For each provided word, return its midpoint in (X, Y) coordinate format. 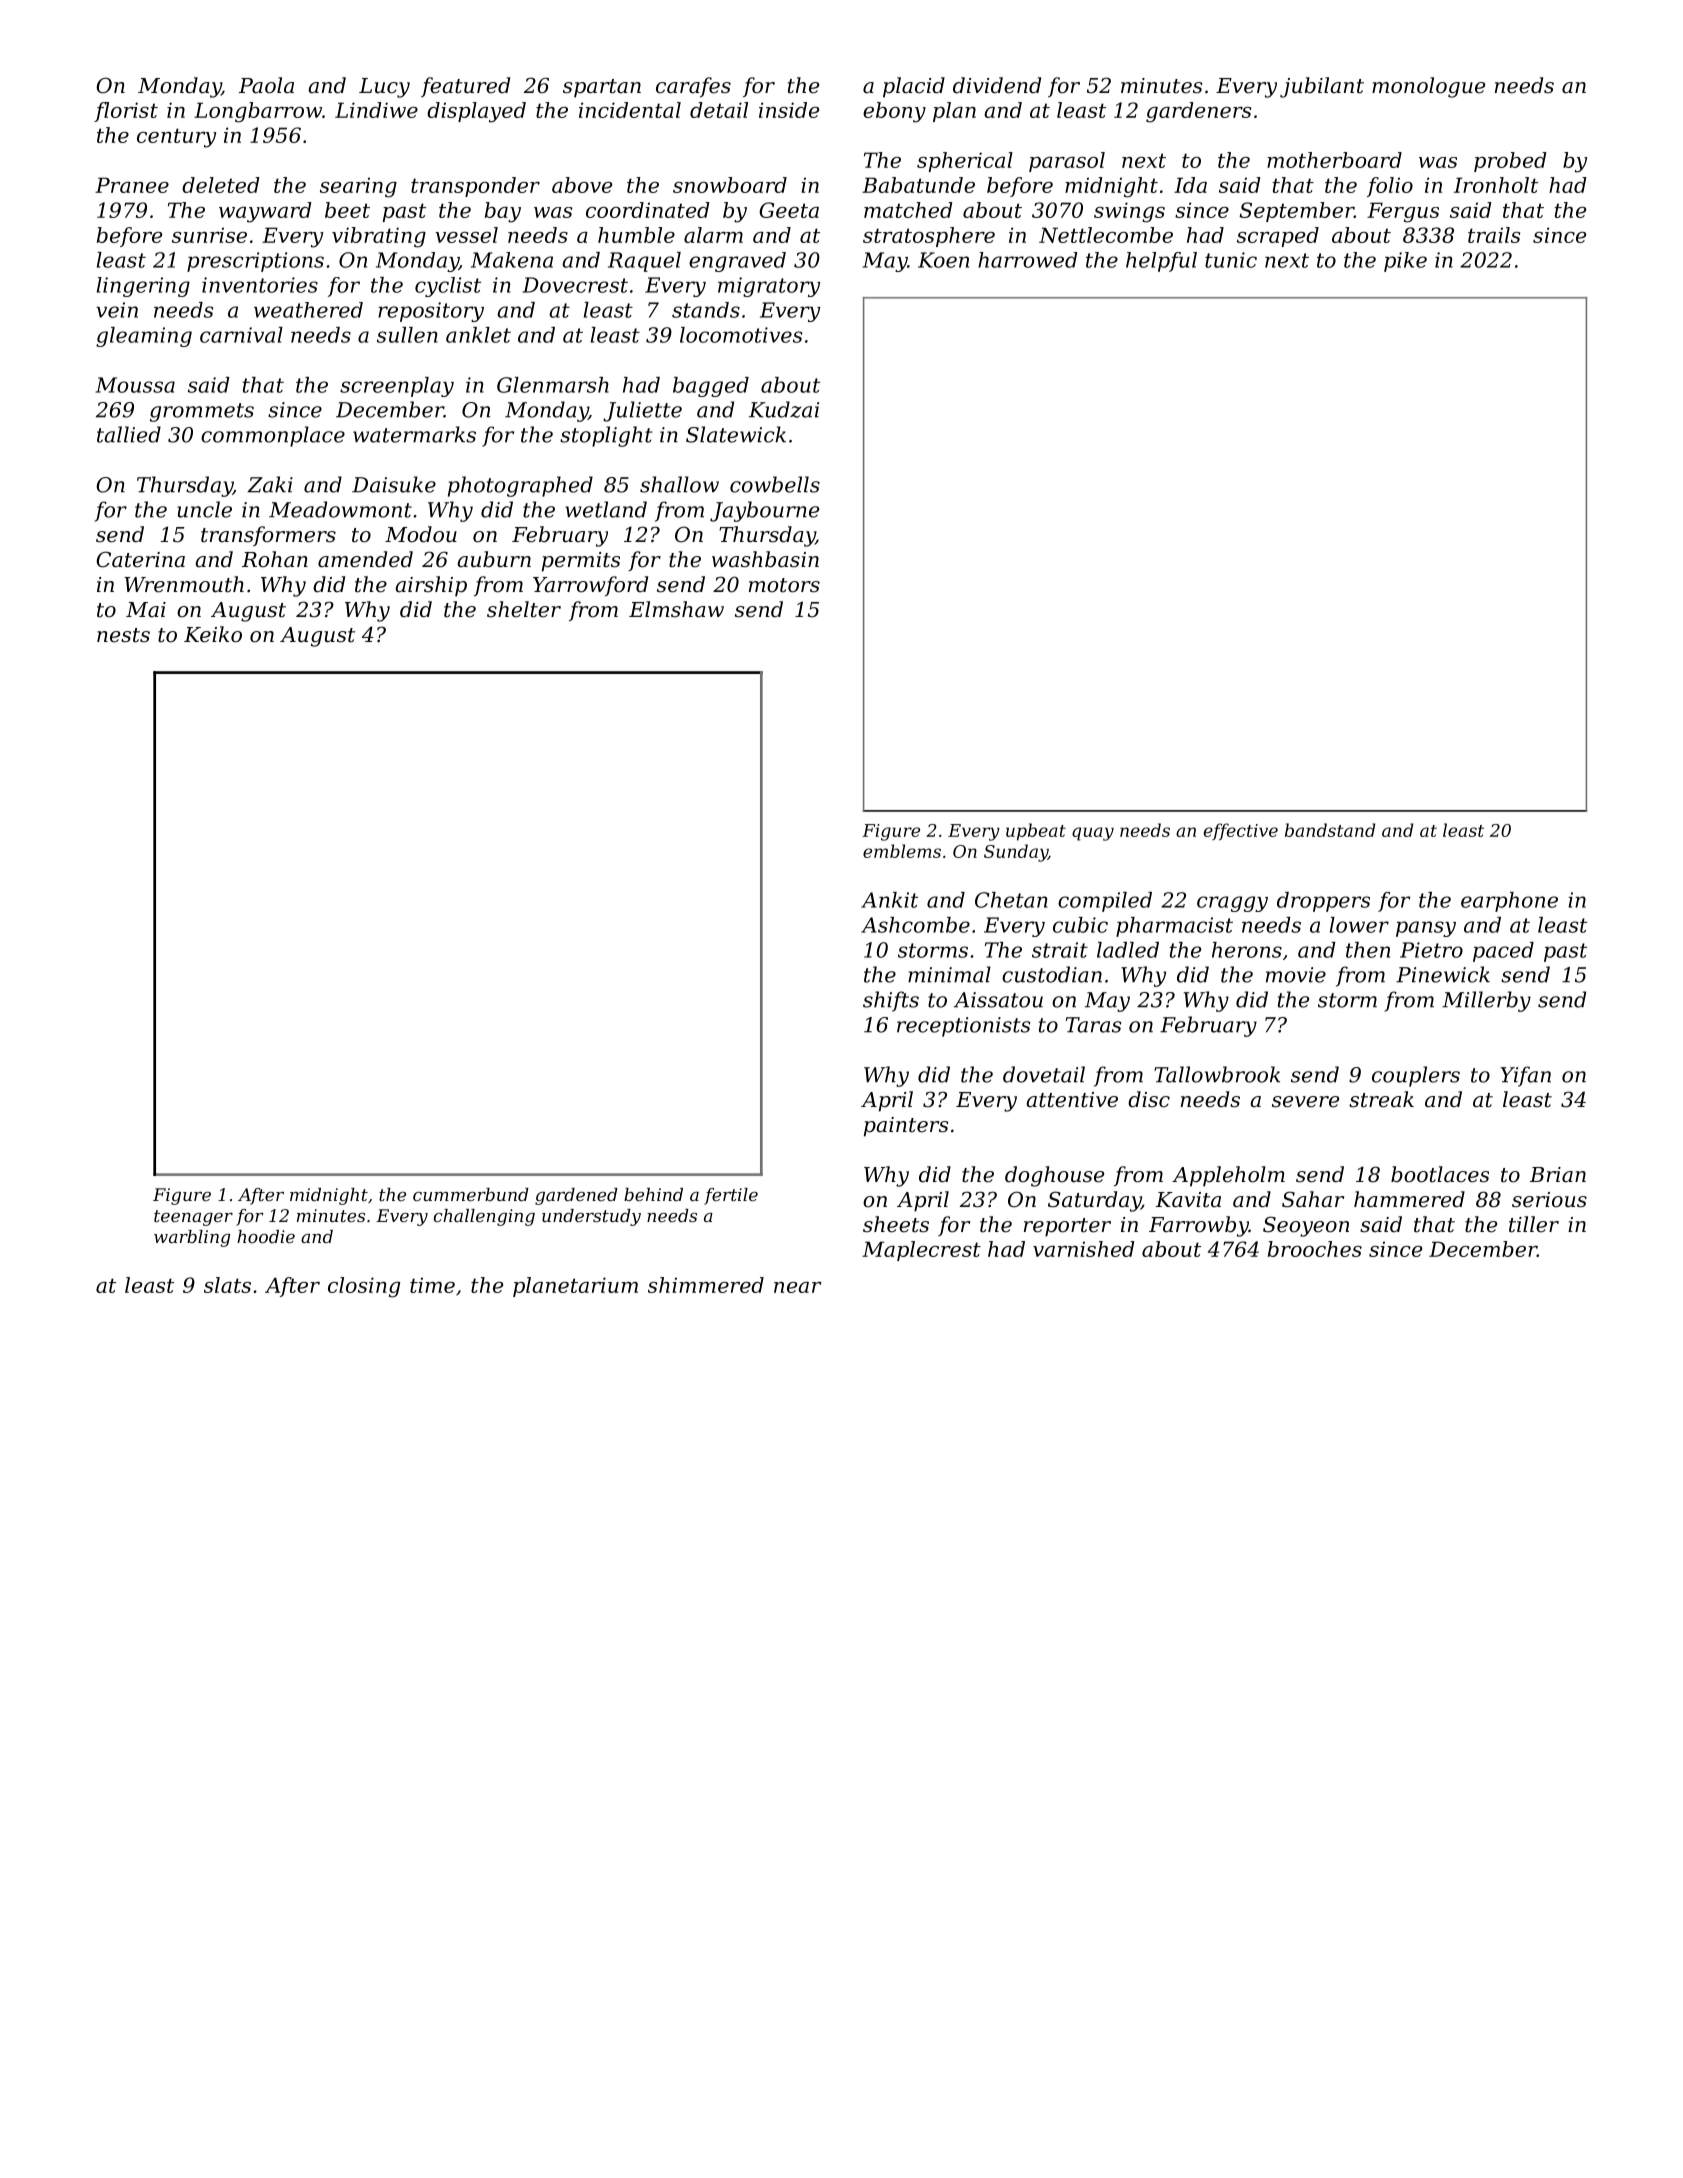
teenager (193, 1218)
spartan (602, 88)
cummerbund (471, 1194)
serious (1549, 1200)
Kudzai (784, 409)
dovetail (1044, 1074)
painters (906, 1127)
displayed (476, 112)
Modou (421, 534)
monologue (1428, 87)
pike (1405, 262)
